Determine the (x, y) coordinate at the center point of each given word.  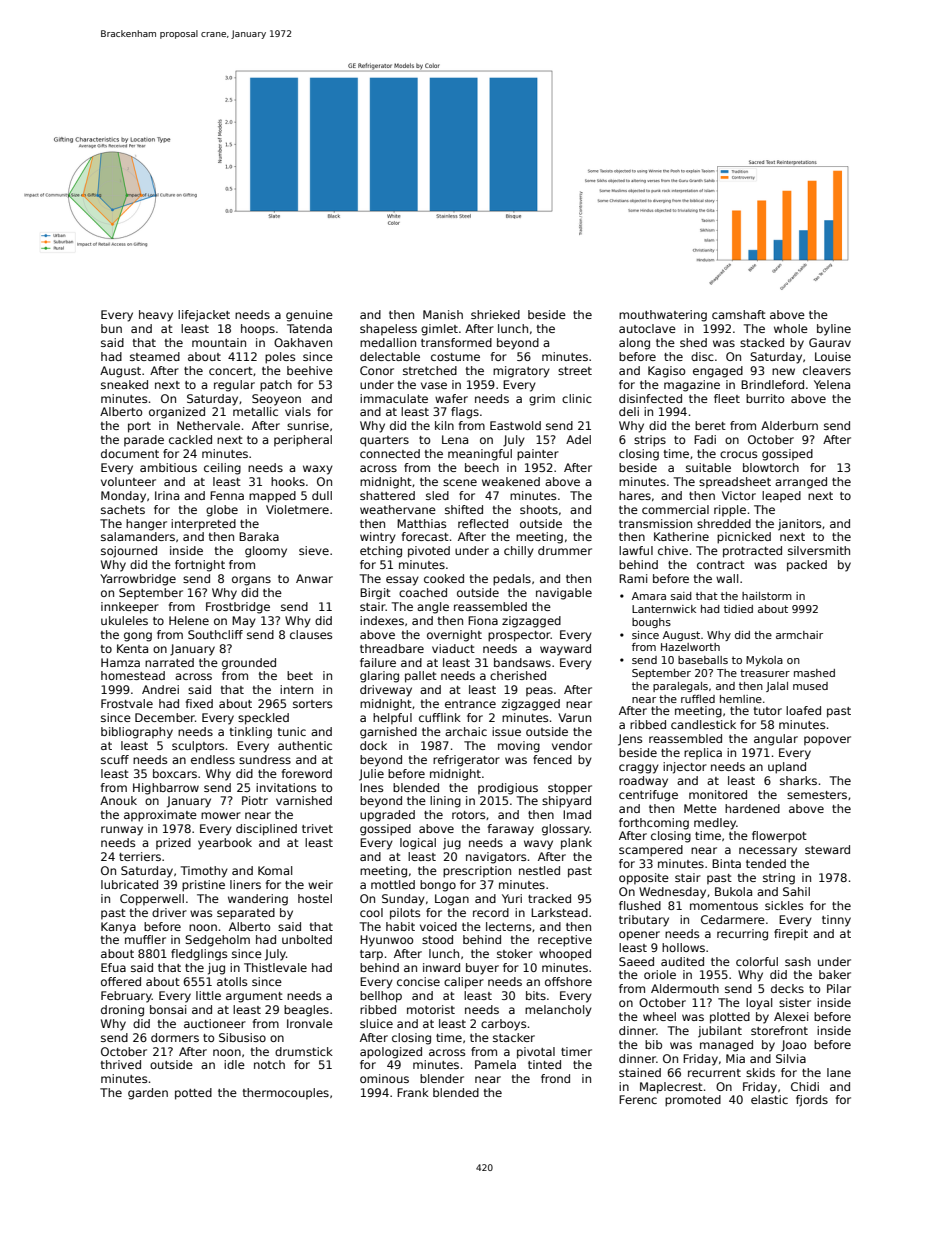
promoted (693, 1101)
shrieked (495, 314)
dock (373, 745)
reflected (483, 523)
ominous (384, 1078)
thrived (121, 1064)
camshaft (739, 314)
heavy (156, 316)
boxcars (175, 773)
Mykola (764, 661)
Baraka (259, 536)
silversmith (819, 550)
